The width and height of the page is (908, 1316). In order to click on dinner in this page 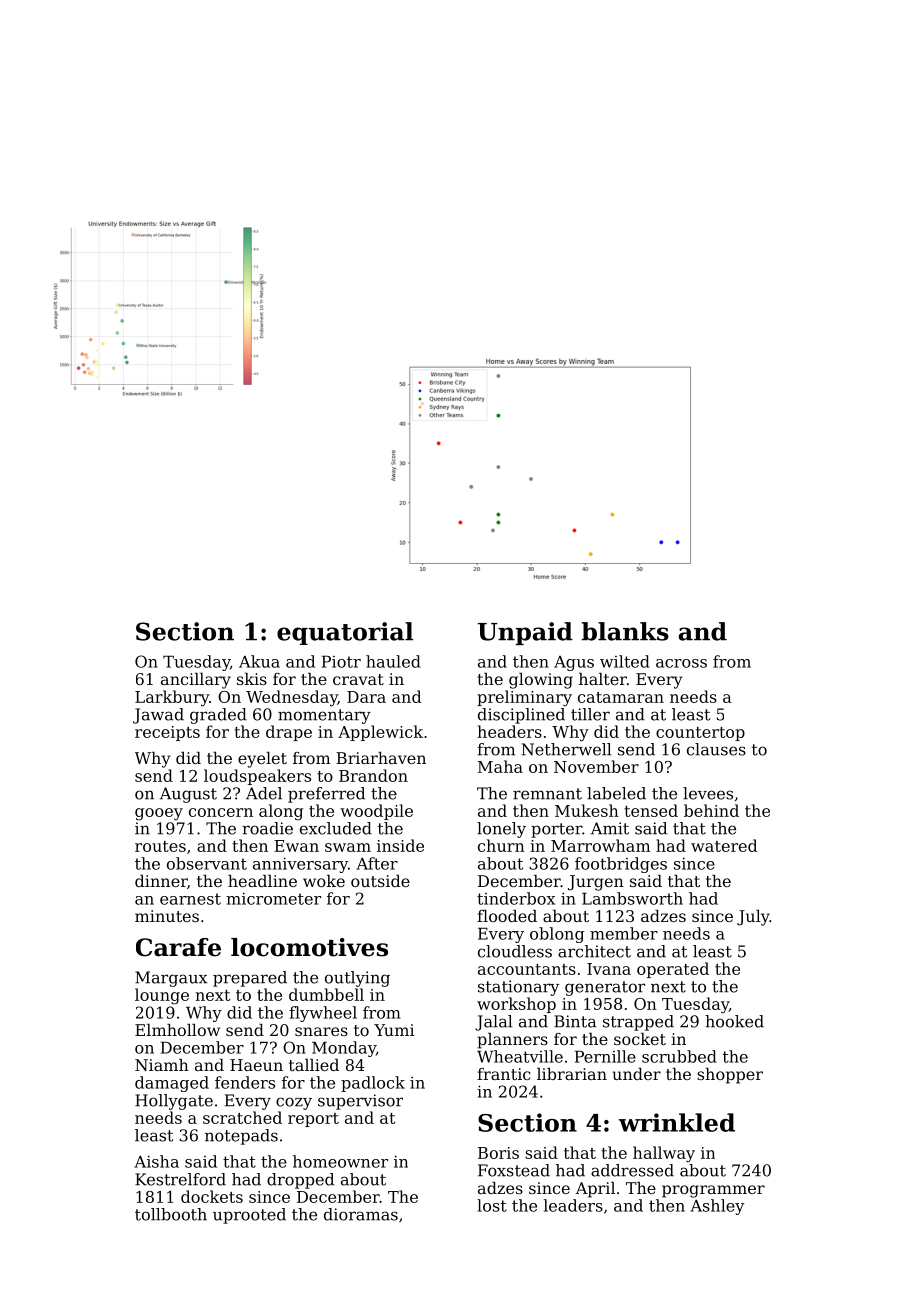, I will do `click(161, 881)`.
